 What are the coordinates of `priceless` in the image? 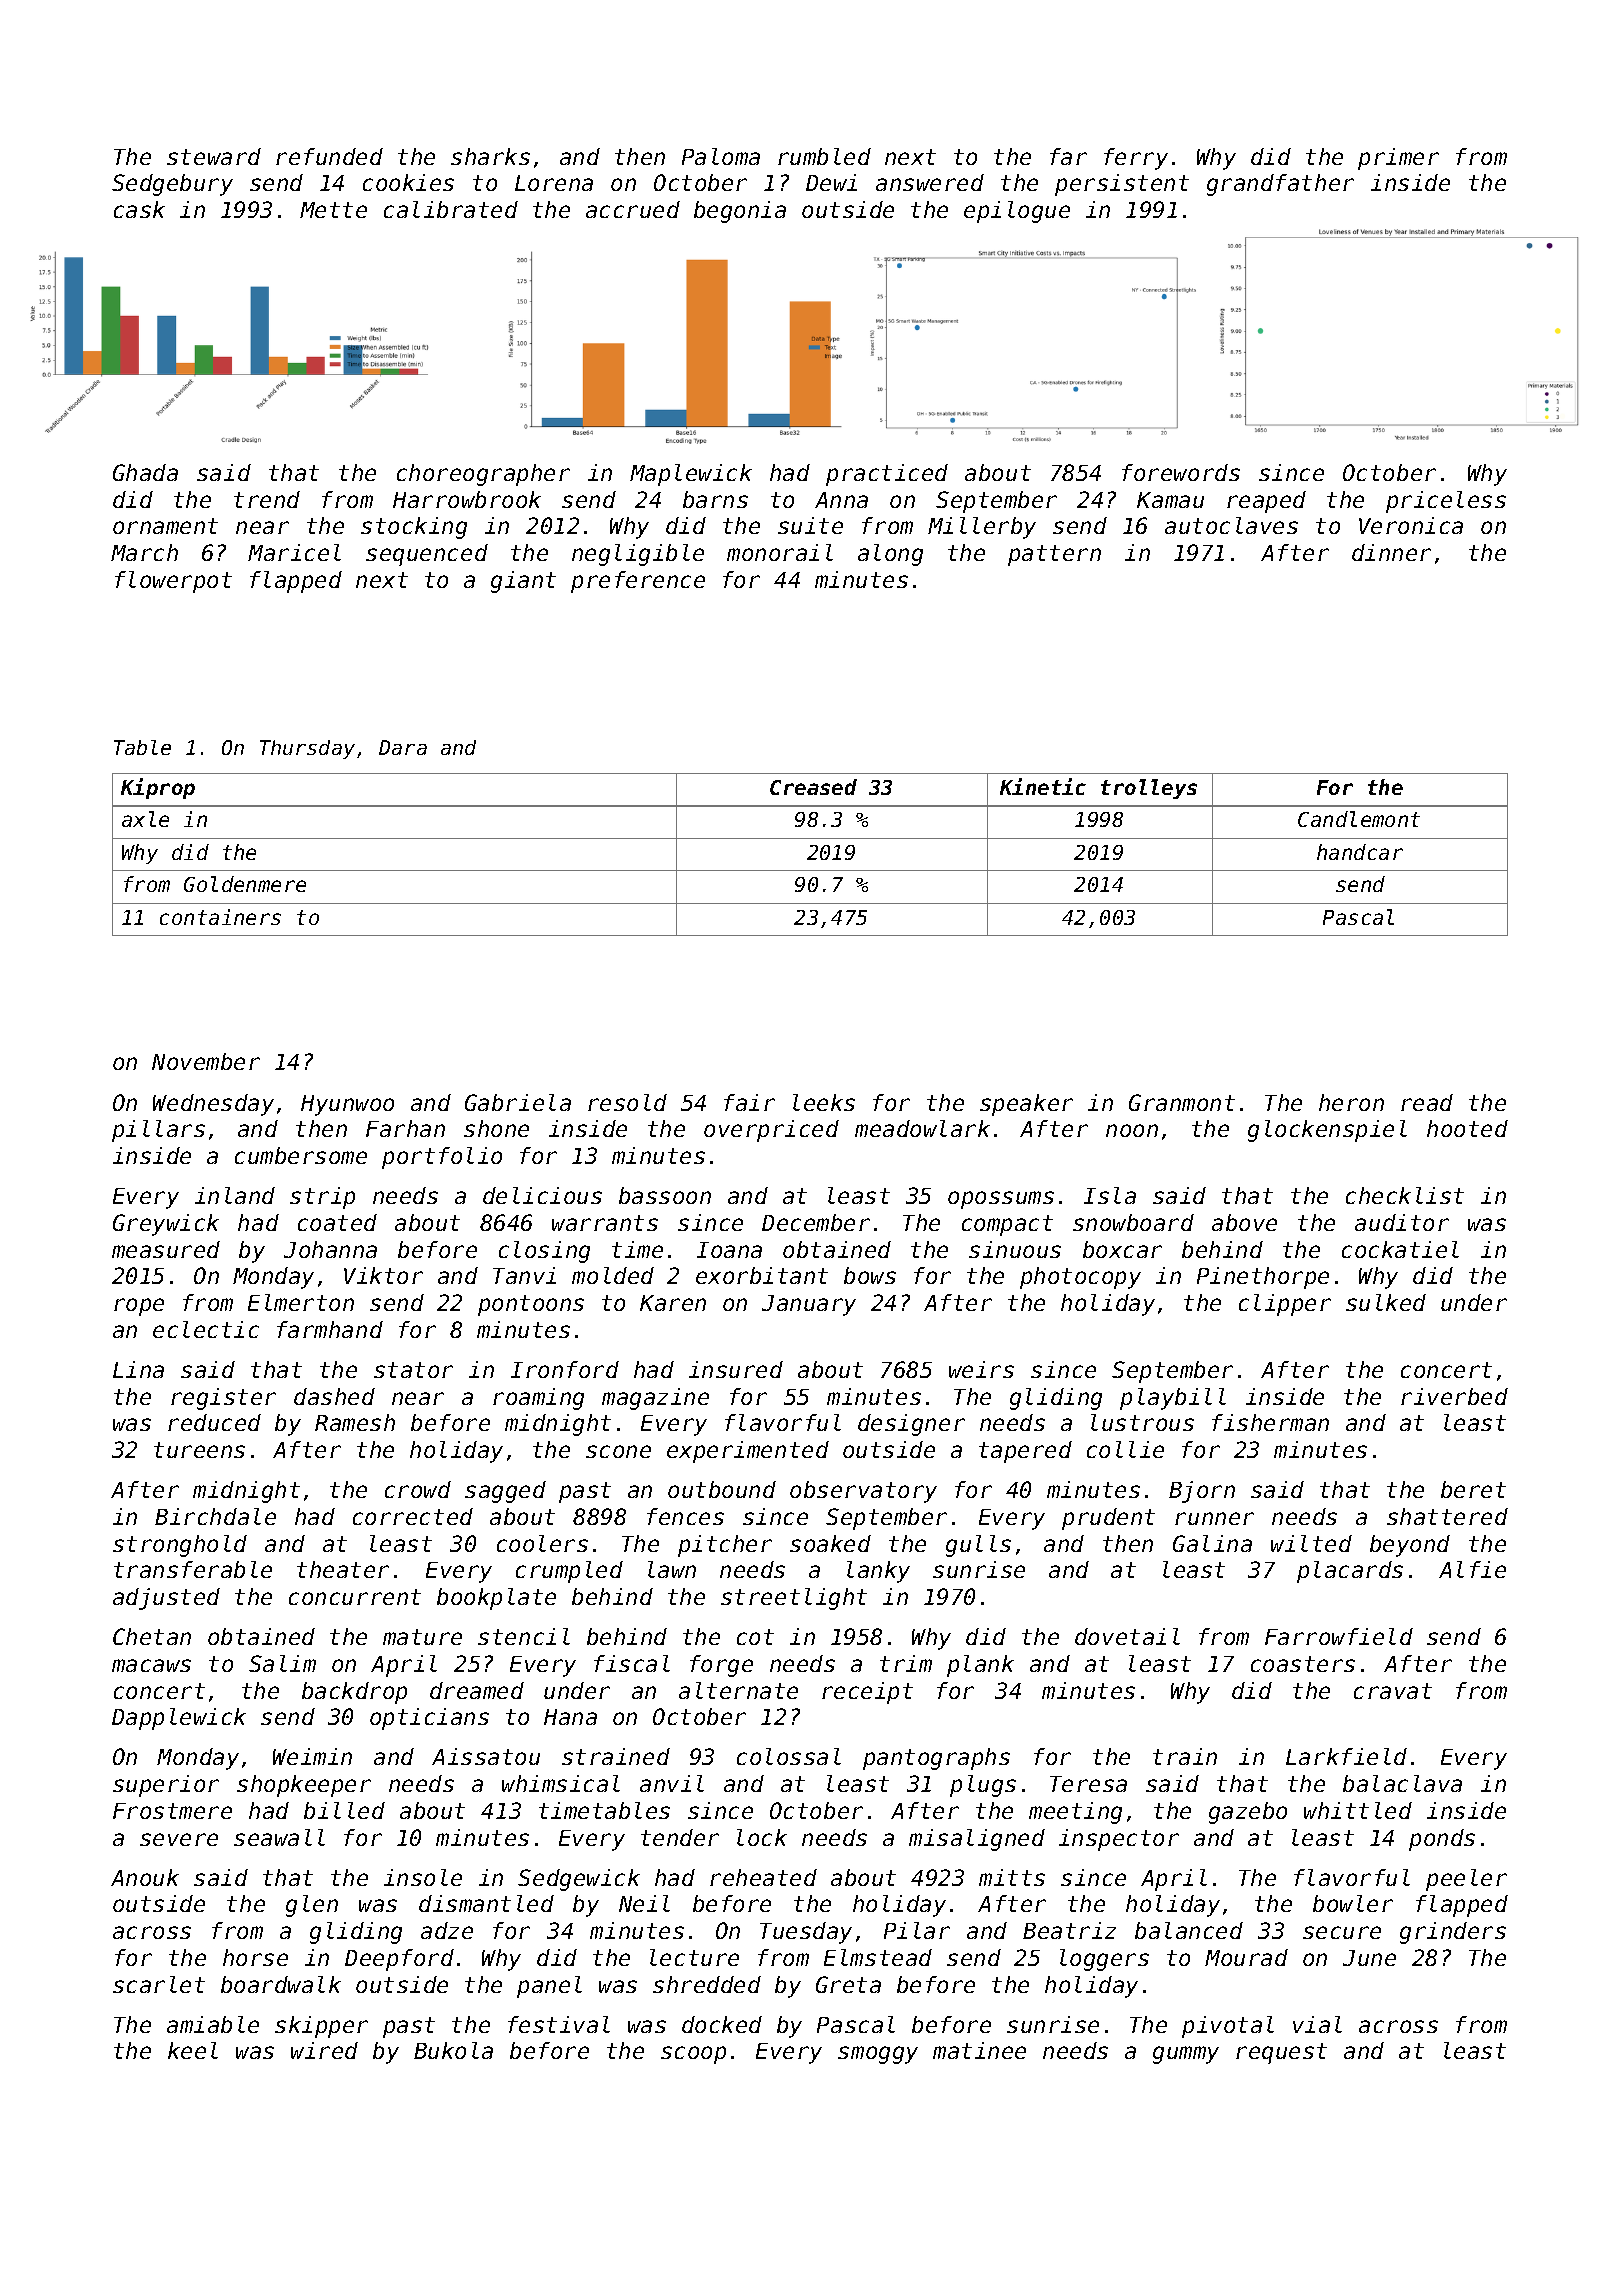 It's located at (1446, 502).
